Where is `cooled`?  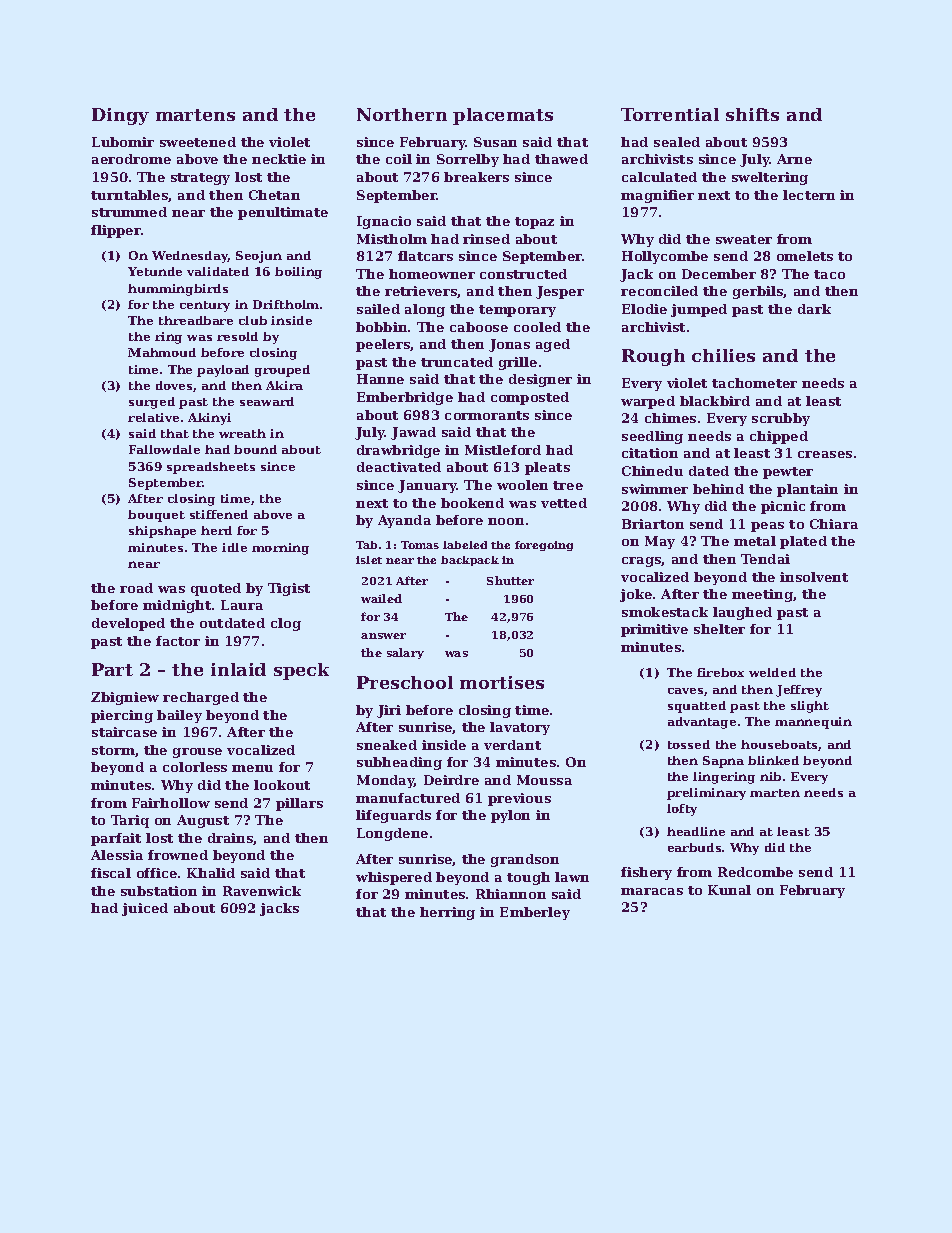 cooled is located at coordinates (537, 327).
